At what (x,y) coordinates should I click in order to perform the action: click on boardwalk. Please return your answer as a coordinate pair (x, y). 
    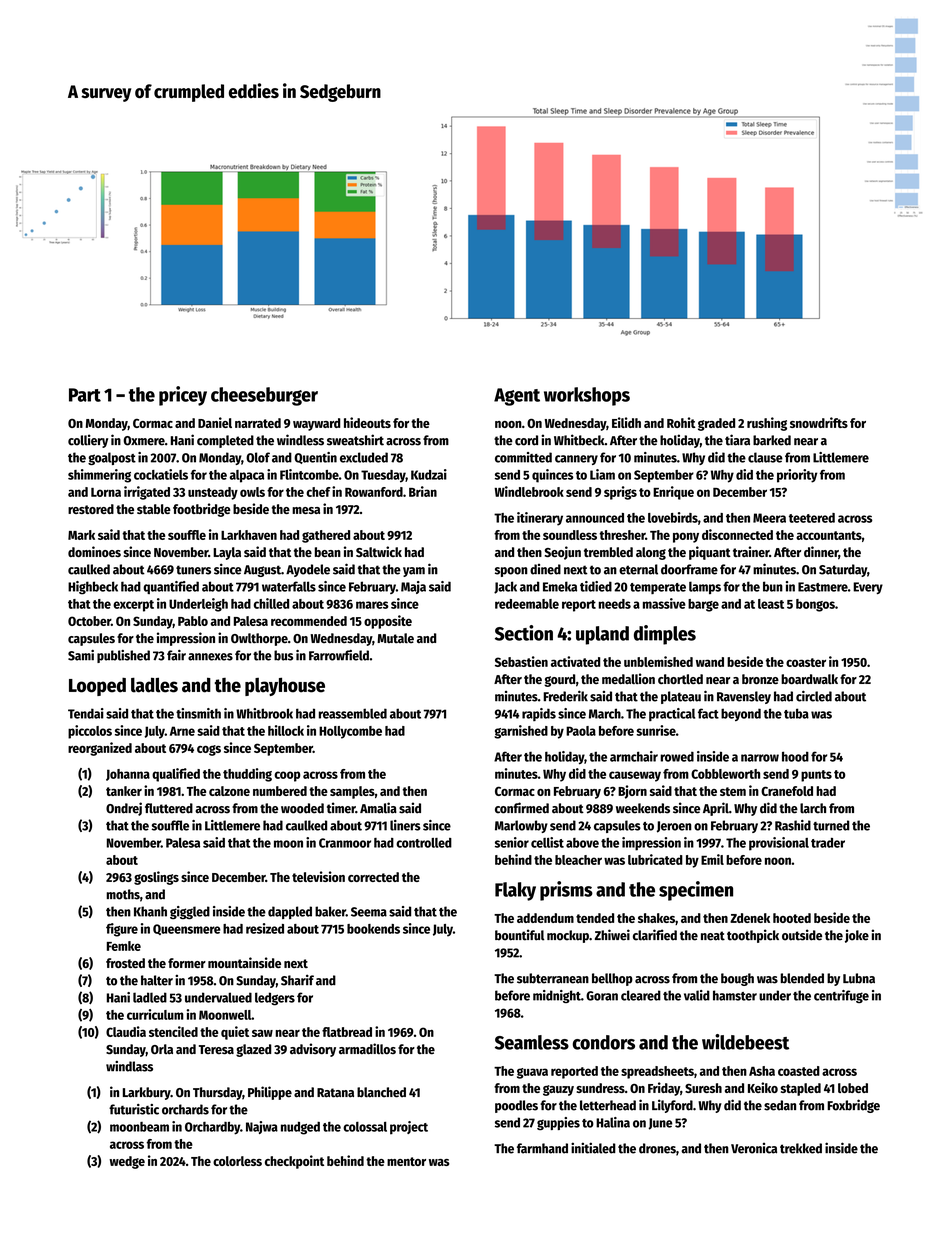
    Looking at the image, I should click on (809, 679).
